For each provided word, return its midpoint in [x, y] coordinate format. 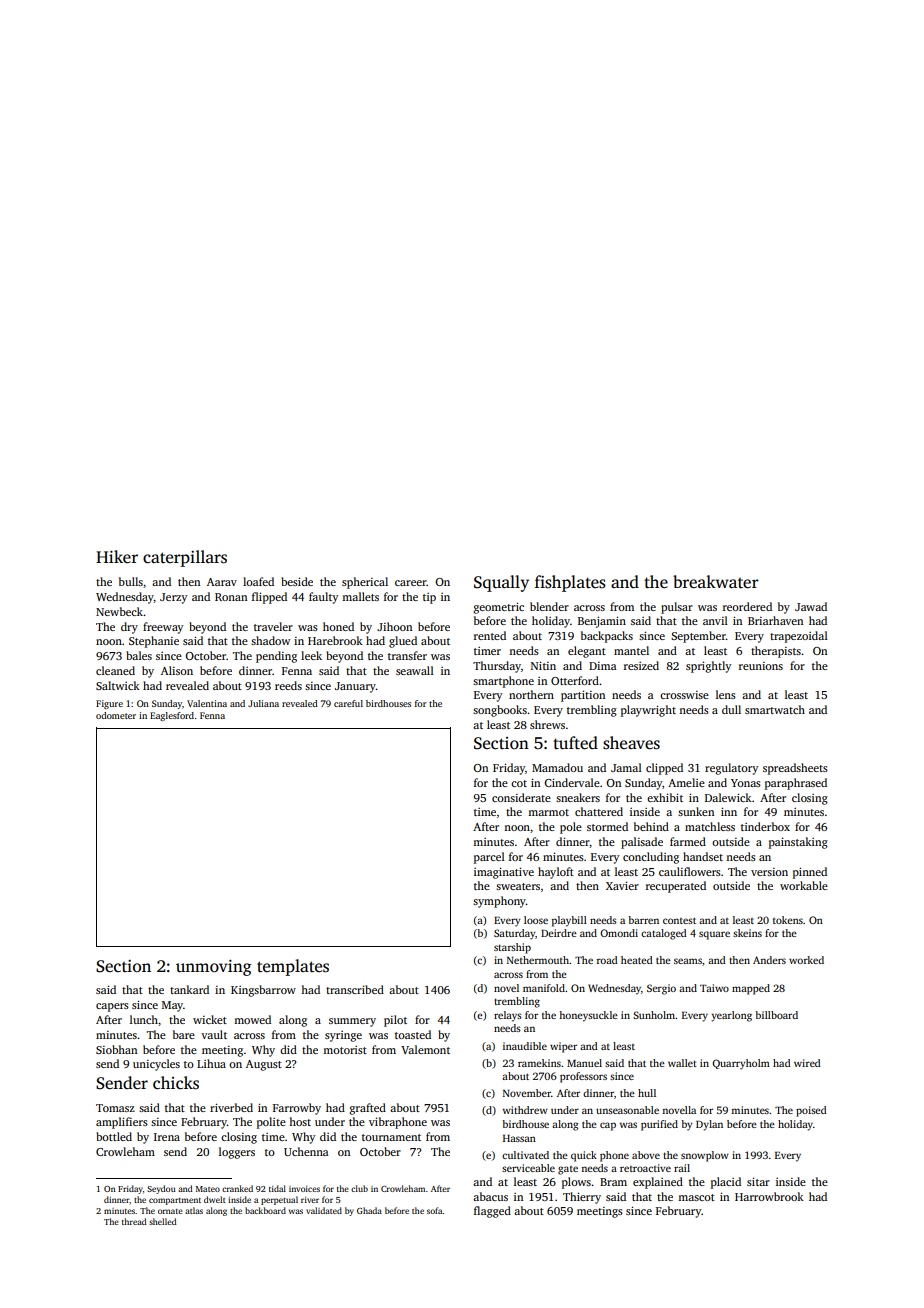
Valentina [207, 703]
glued [403, 642]
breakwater [716, 582]
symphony [499, 902]
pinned [810, 873]
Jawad [811, 606]
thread [134, 1221]
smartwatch [775, 709]
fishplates [570, 583]
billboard [776, 1015]
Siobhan [116, 1049]
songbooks [500, 711]
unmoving [214, 968]
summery [352, 1022]
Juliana [263, 703]
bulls [131, 581]
